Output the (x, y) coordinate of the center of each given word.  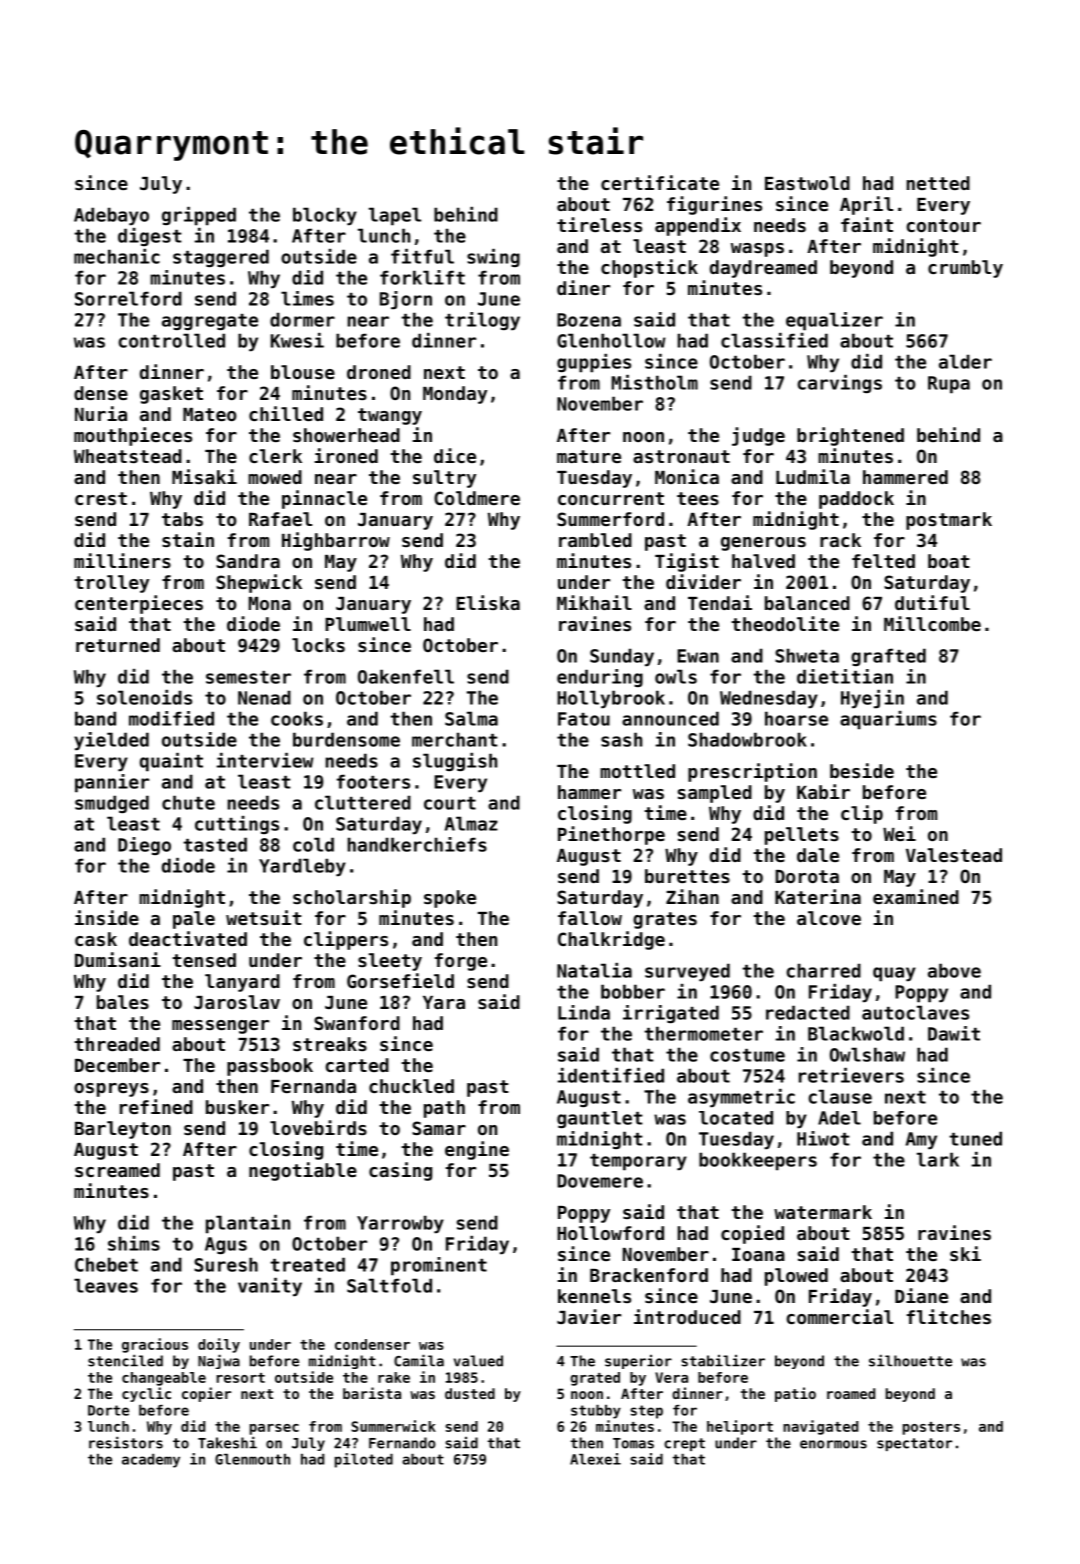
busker (237, 1107)
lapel (395, 216)
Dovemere (600, 1181)
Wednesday (769, 699)
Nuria (101, 413)
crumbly (965, 269)
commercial (840, 1316)
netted (938, 183)
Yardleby (302, 867)
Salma (471, 718)
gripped (199, 216)
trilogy (482, 321)
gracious (155, 1345)
